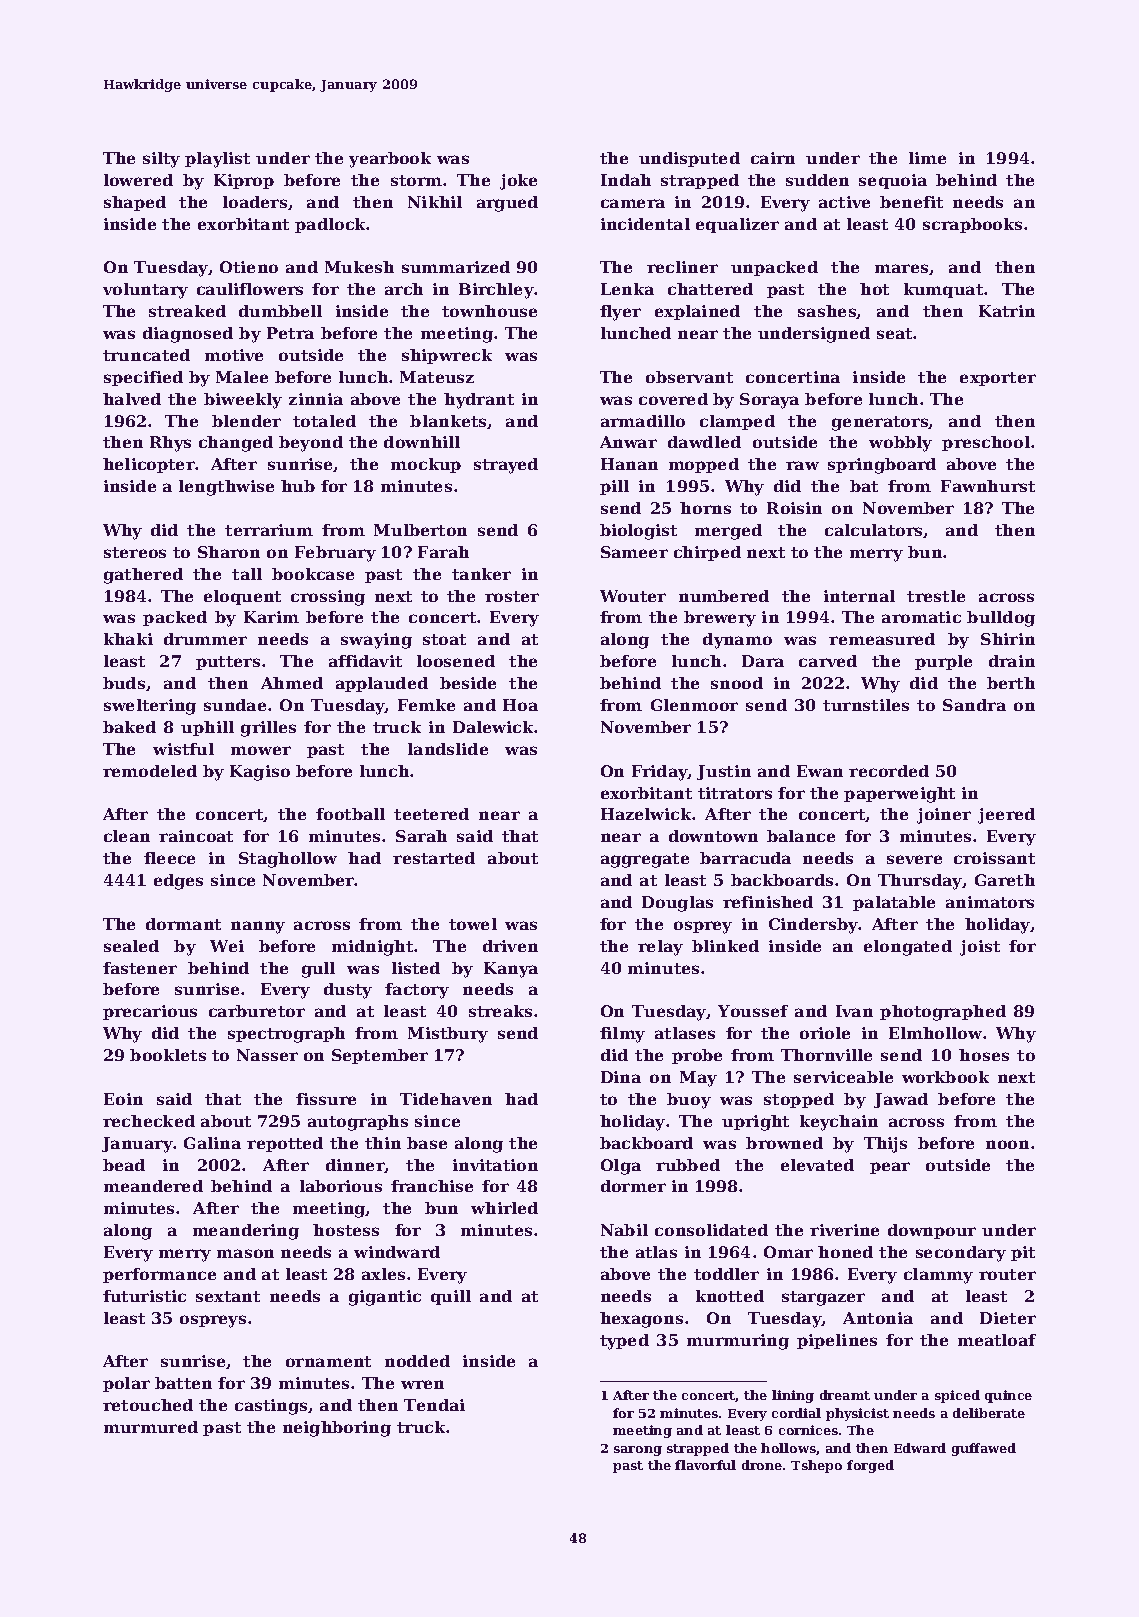 The image size is (1139, 1617). I want to click on internal, so click(859, 596).
